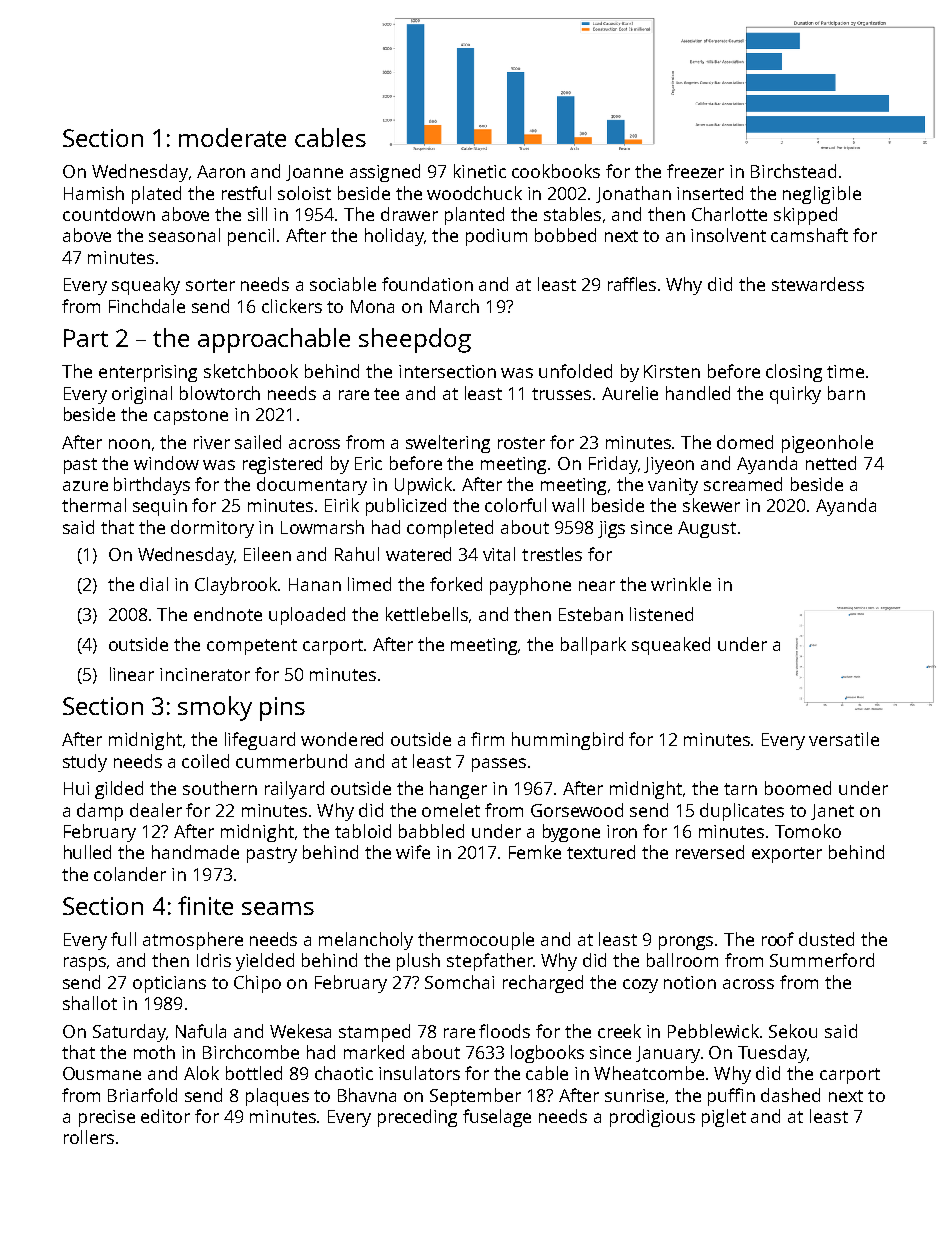  What do you see at coordinates (252, 647) in the page?
I see `competent` at bounding box center [252, 647].
